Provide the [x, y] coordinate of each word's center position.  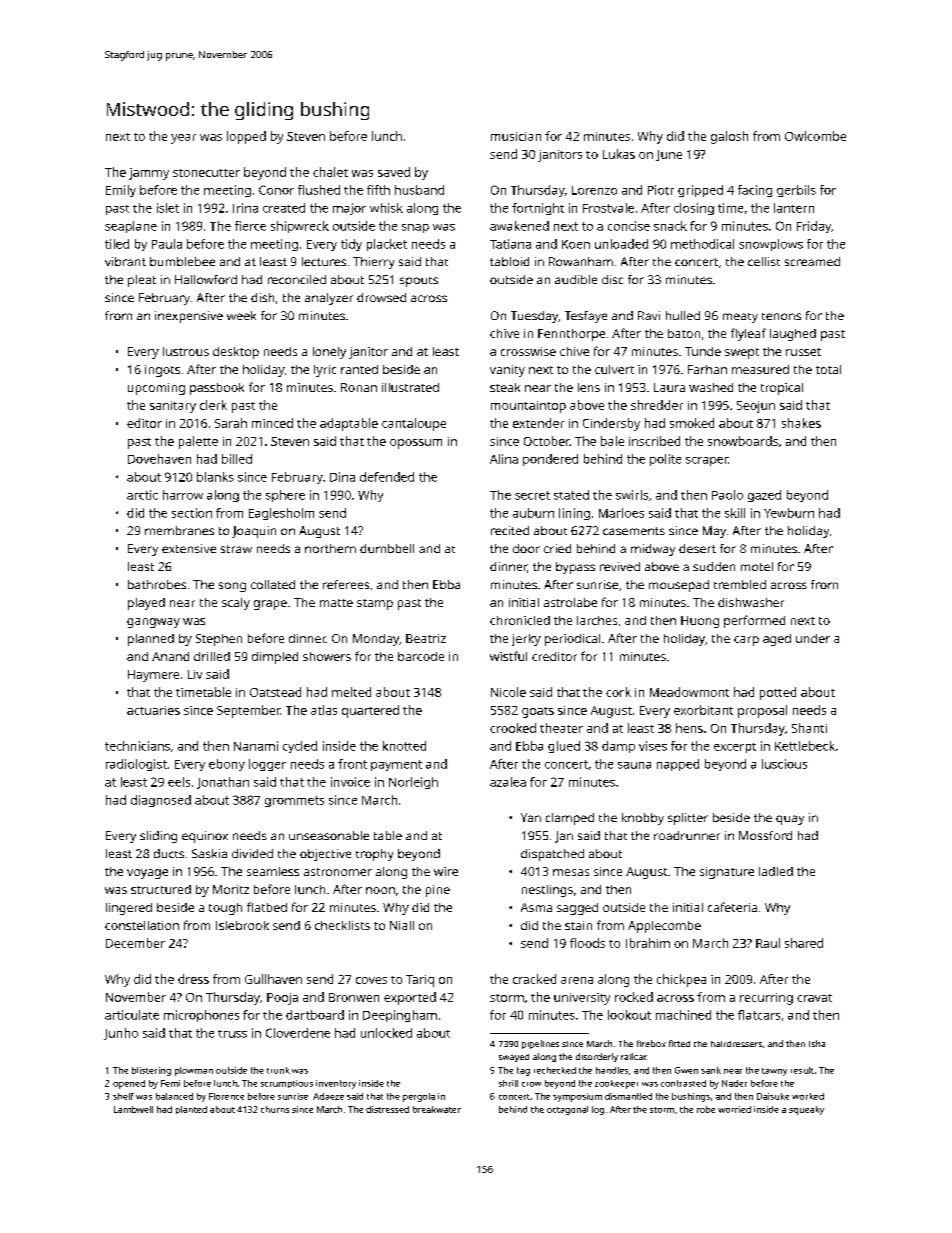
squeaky [806, 1110]
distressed [387, 1109]
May [714, 532]
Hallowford [206, 279]
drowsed [381, 297]
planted [191, 1110]
